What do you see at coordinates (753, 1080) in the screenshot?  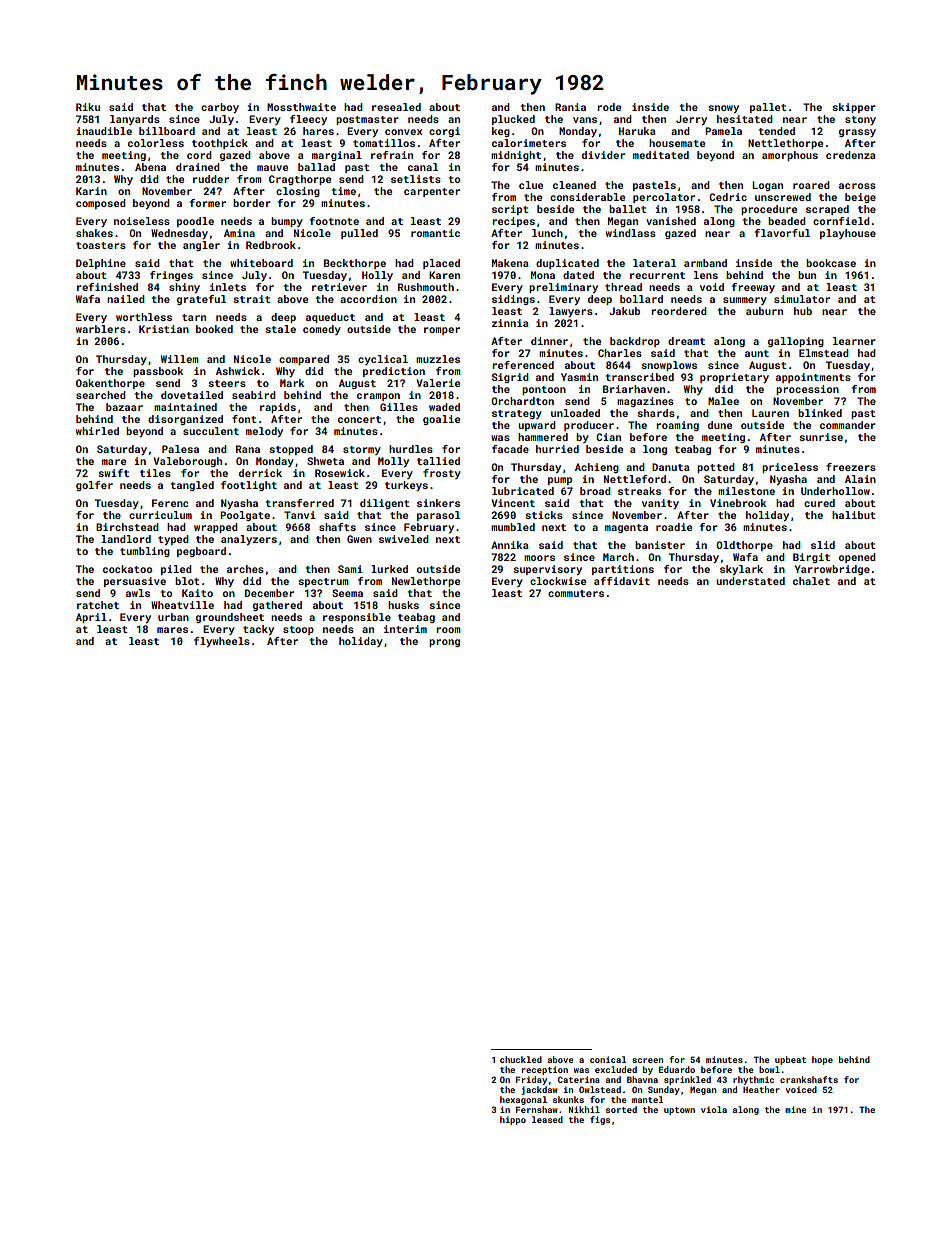 I see `rhythmic` at bounding box center [753, 1080].
